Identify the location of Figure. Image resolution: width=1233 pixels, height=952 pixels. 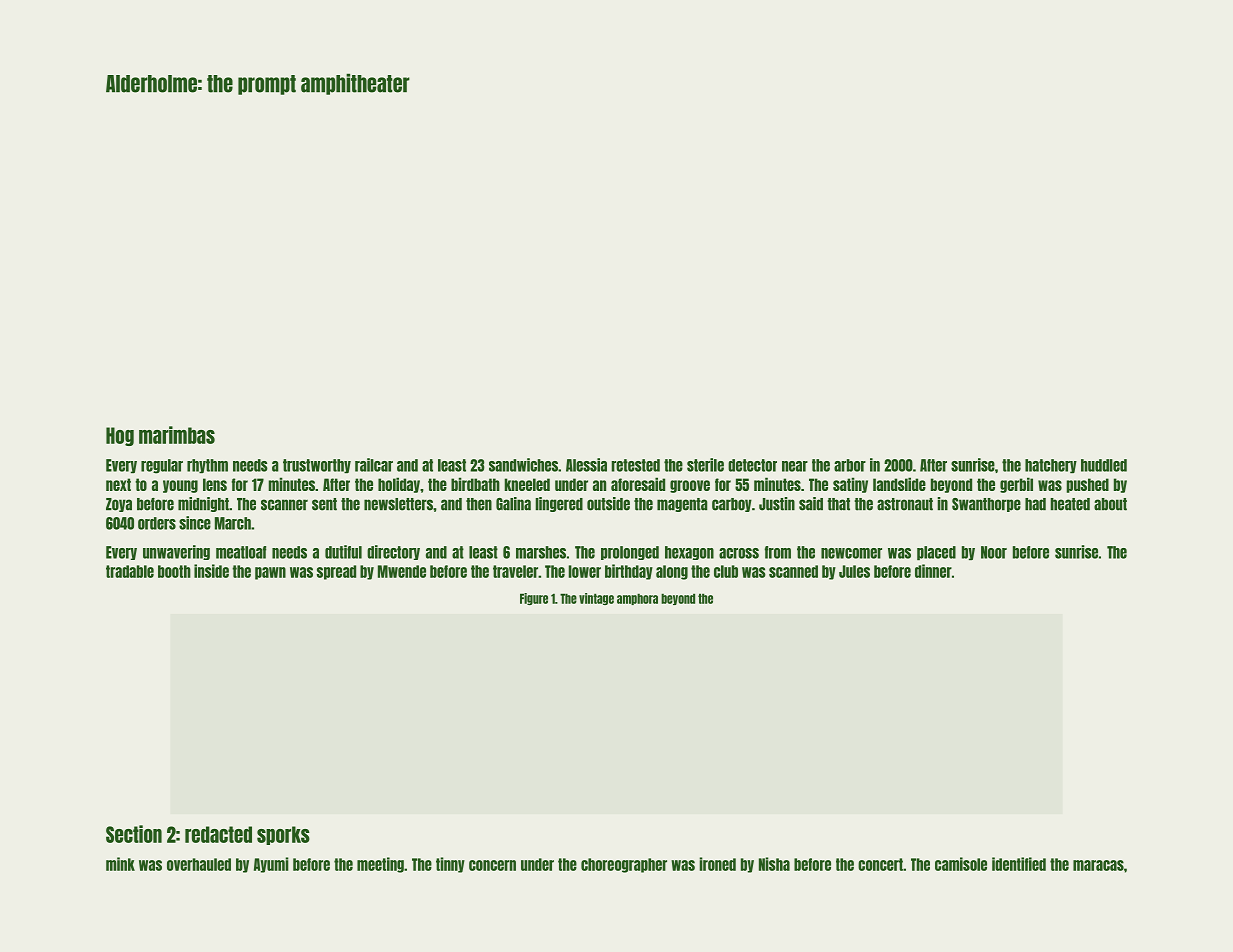
(534, 599).
